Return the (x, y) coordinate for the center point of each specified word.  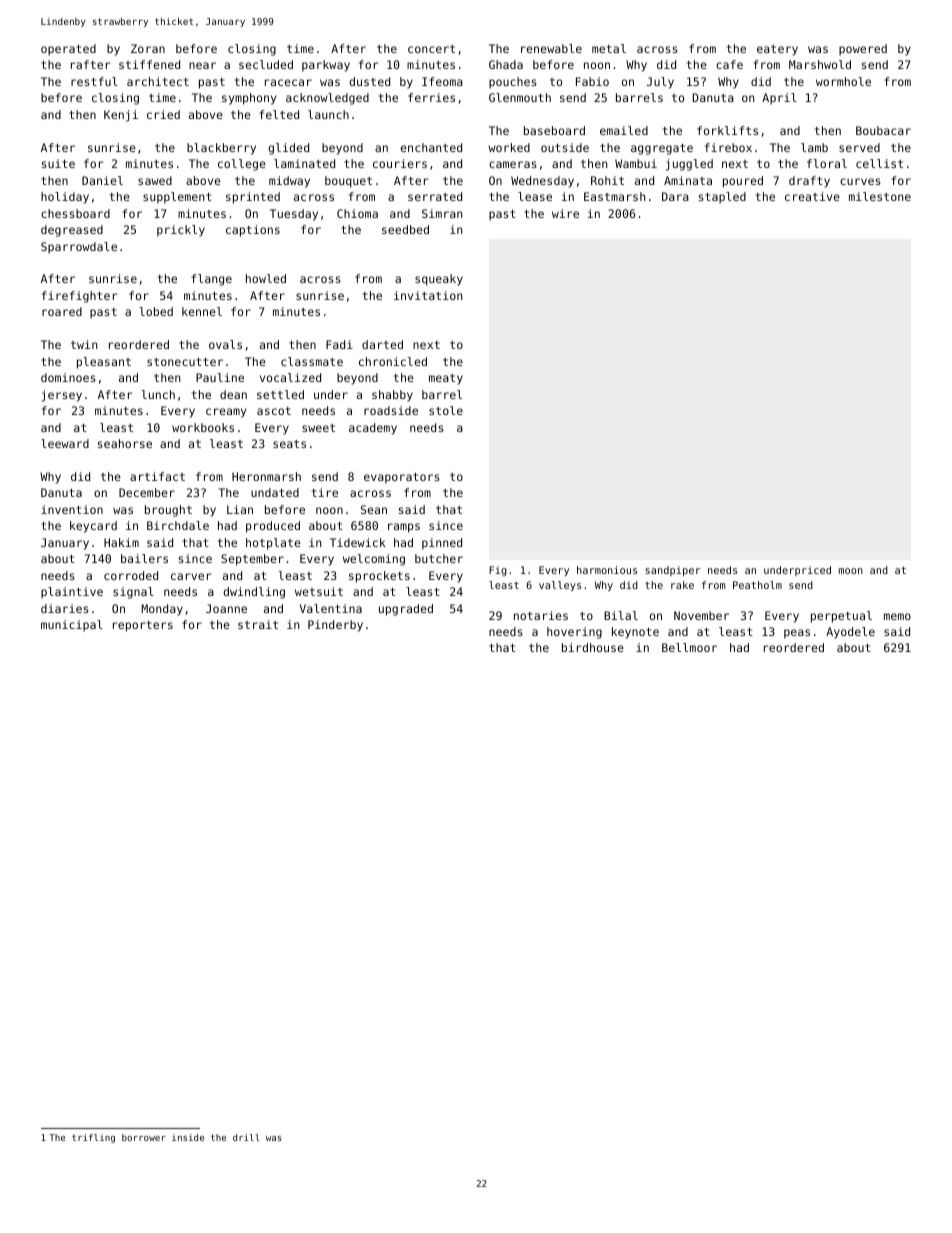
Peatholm (757, 585)
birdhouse (593, 647)
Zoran (148, 48)
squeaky (439, 280)
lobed (156, 311)
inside (188, 1137)
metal (609, 48)
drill (246, 1137)
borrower (144, 1137)
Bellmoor (689, 647)
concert (431, 49)
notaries (541, 615)
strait (258, 624)
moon (851, 571)
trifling (93, 1138)
